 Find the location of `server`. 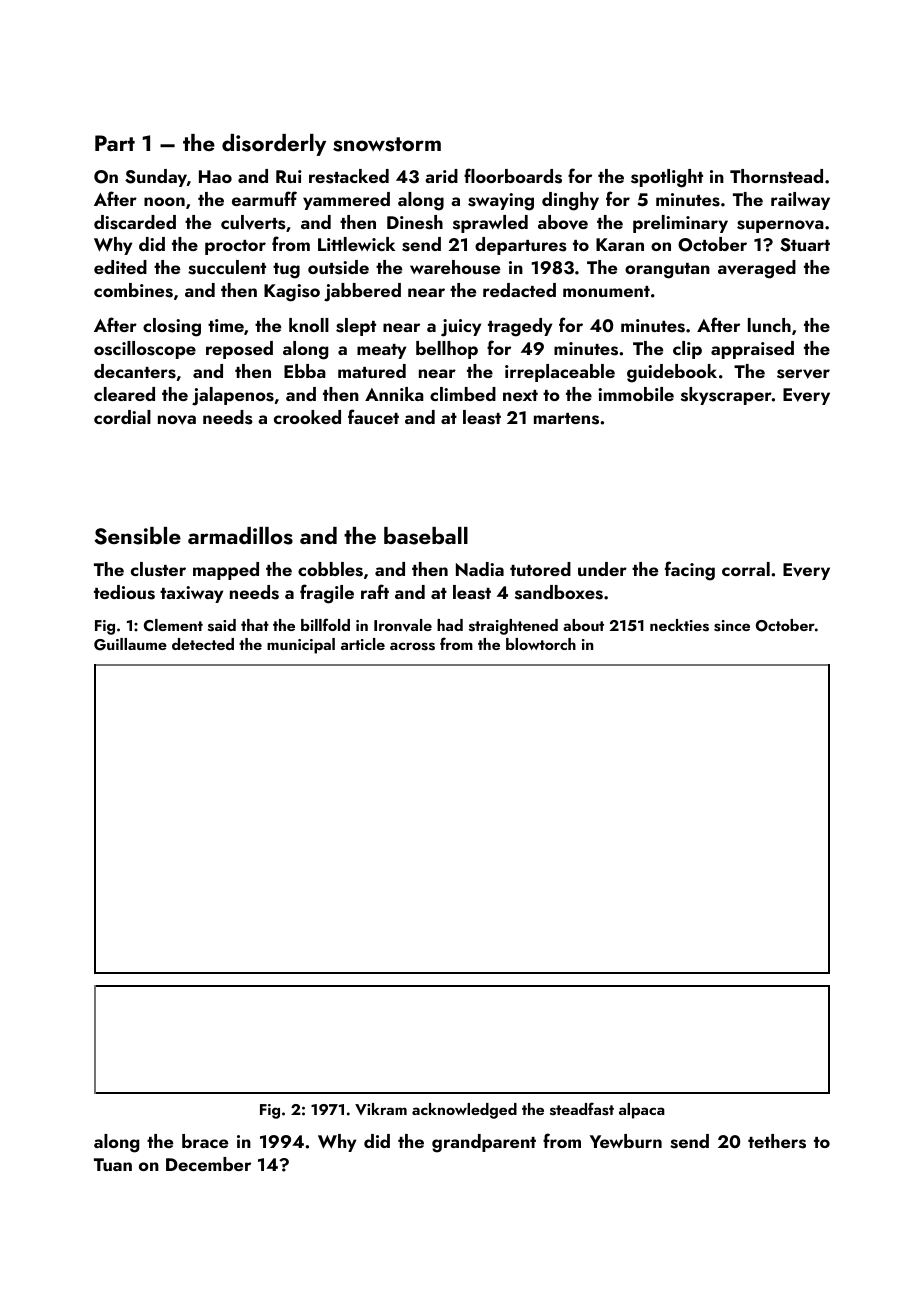

server is located at coordinates (803, 374).
